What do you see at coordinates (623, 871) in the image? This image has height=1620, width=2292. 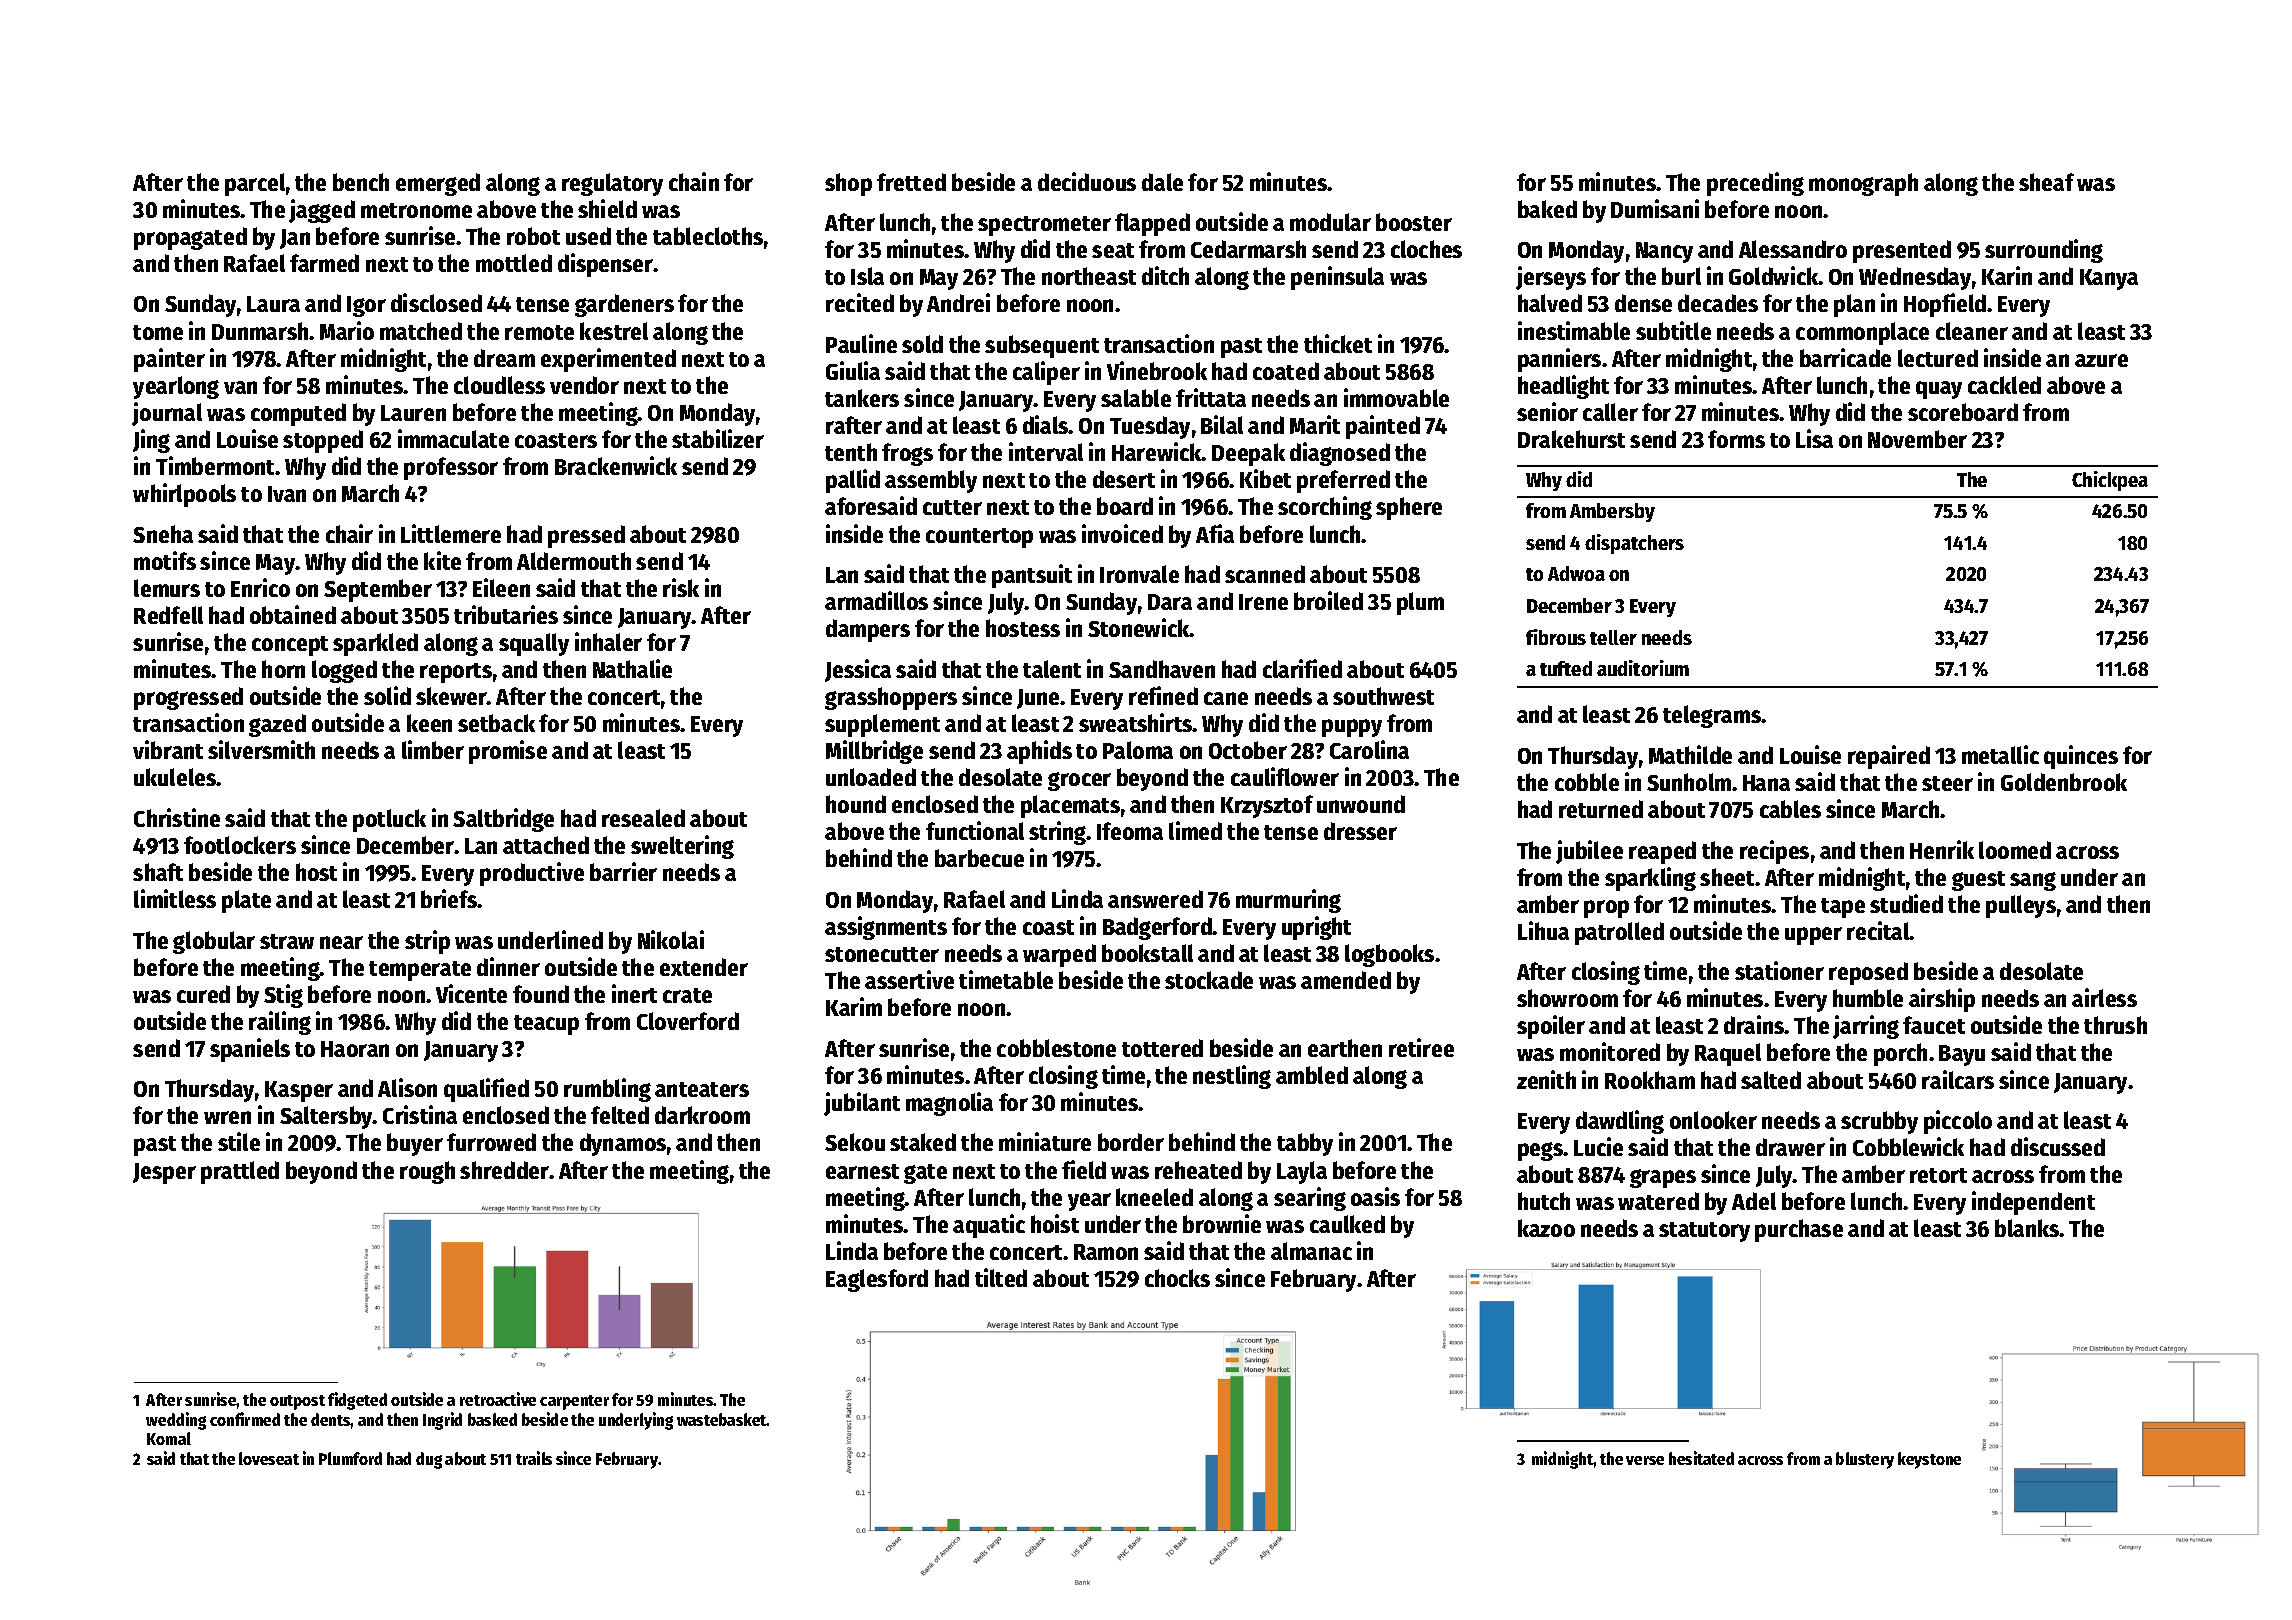 I see `barrier` at bounding box center [623, 871].
